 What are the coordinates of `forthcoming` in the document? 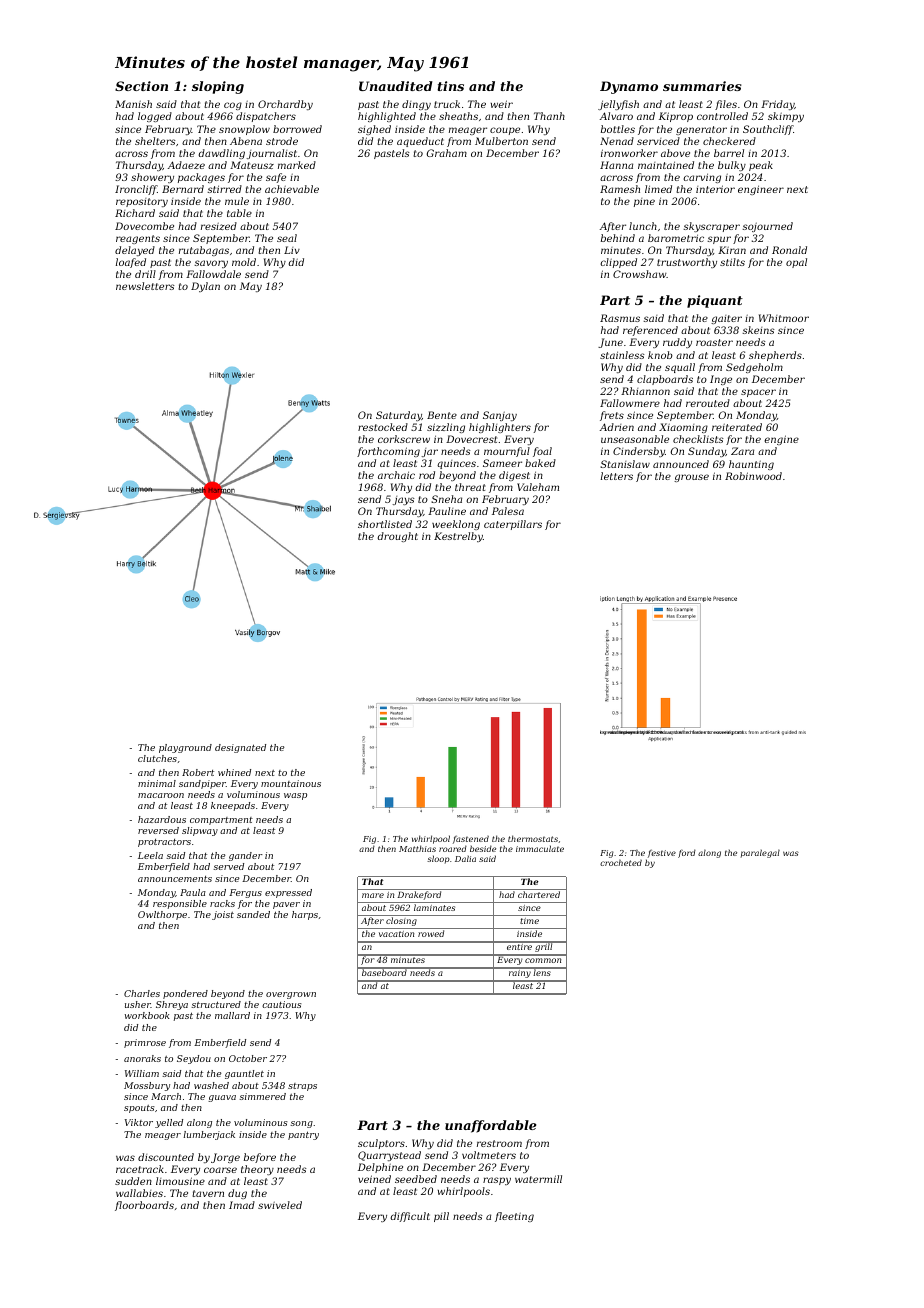 It's located at (388, 452).
